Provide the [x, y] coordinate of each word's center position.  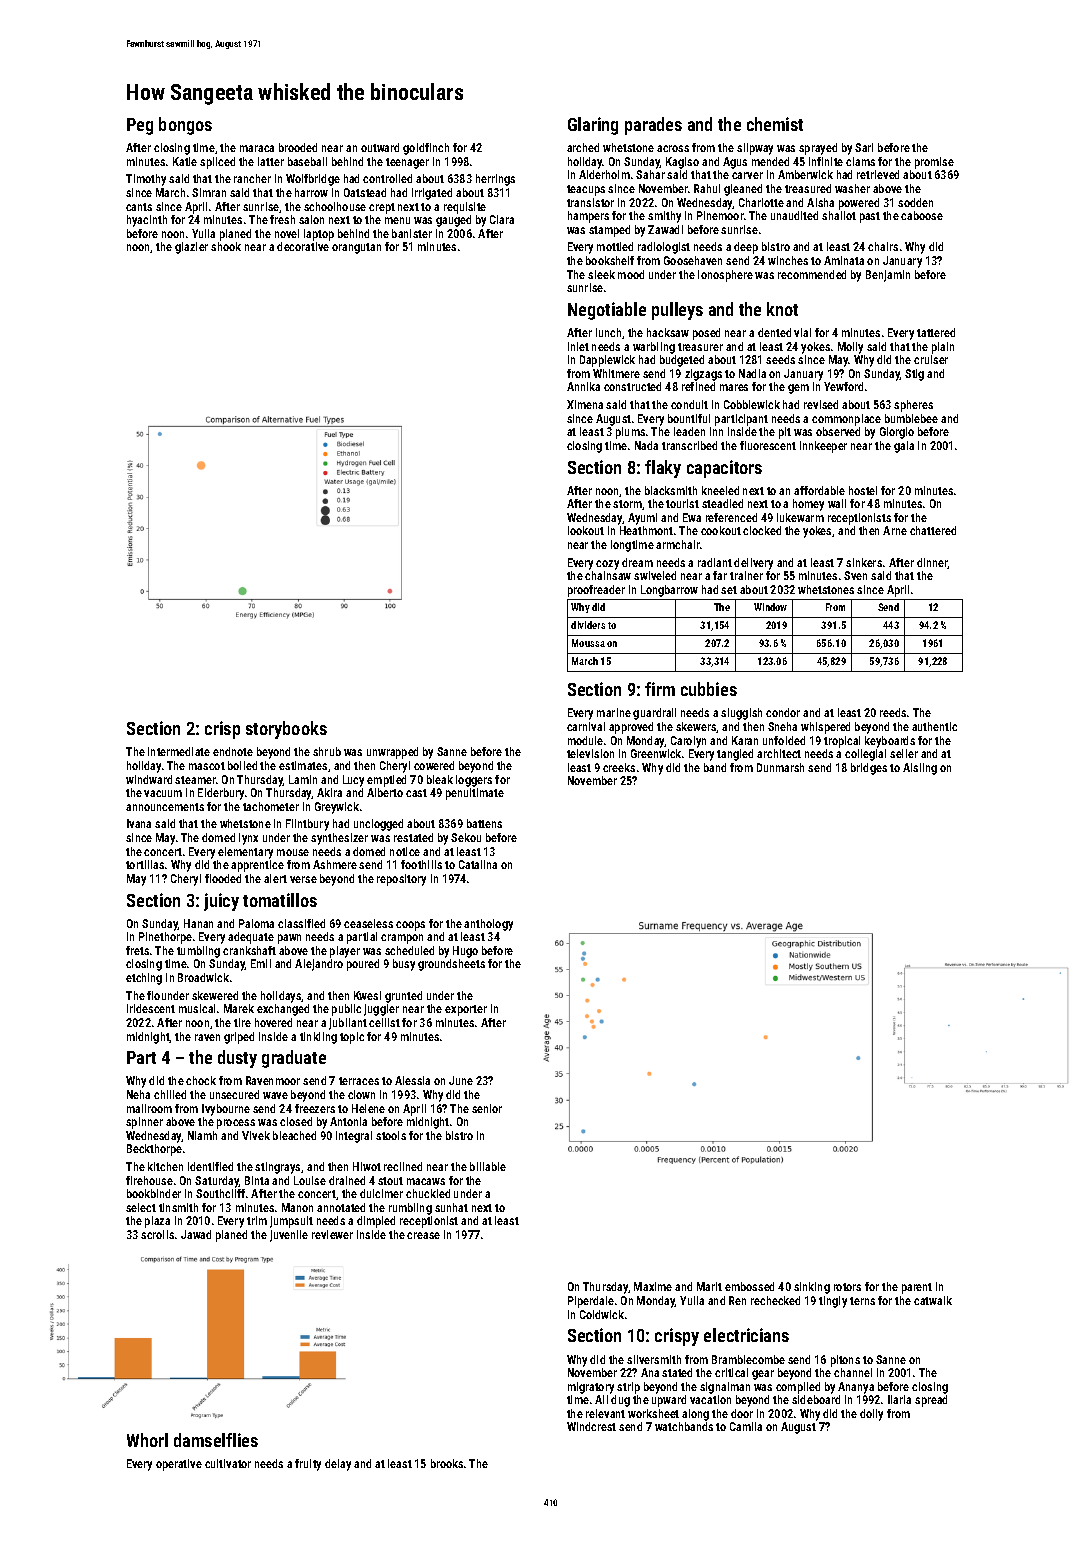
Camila [746, 1426]
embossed [749, 1286]
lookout [586, 530]
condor [783, 712]
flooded [223, 878]
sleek [601, 274]
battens [484, 823]
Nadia [752, 373]
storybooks [286, 730]
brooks [447, 1463]
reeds [893, 712]
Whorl [147, 1440]
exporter [466, 1010]
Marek [239, 1008]
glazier [191, 248]
